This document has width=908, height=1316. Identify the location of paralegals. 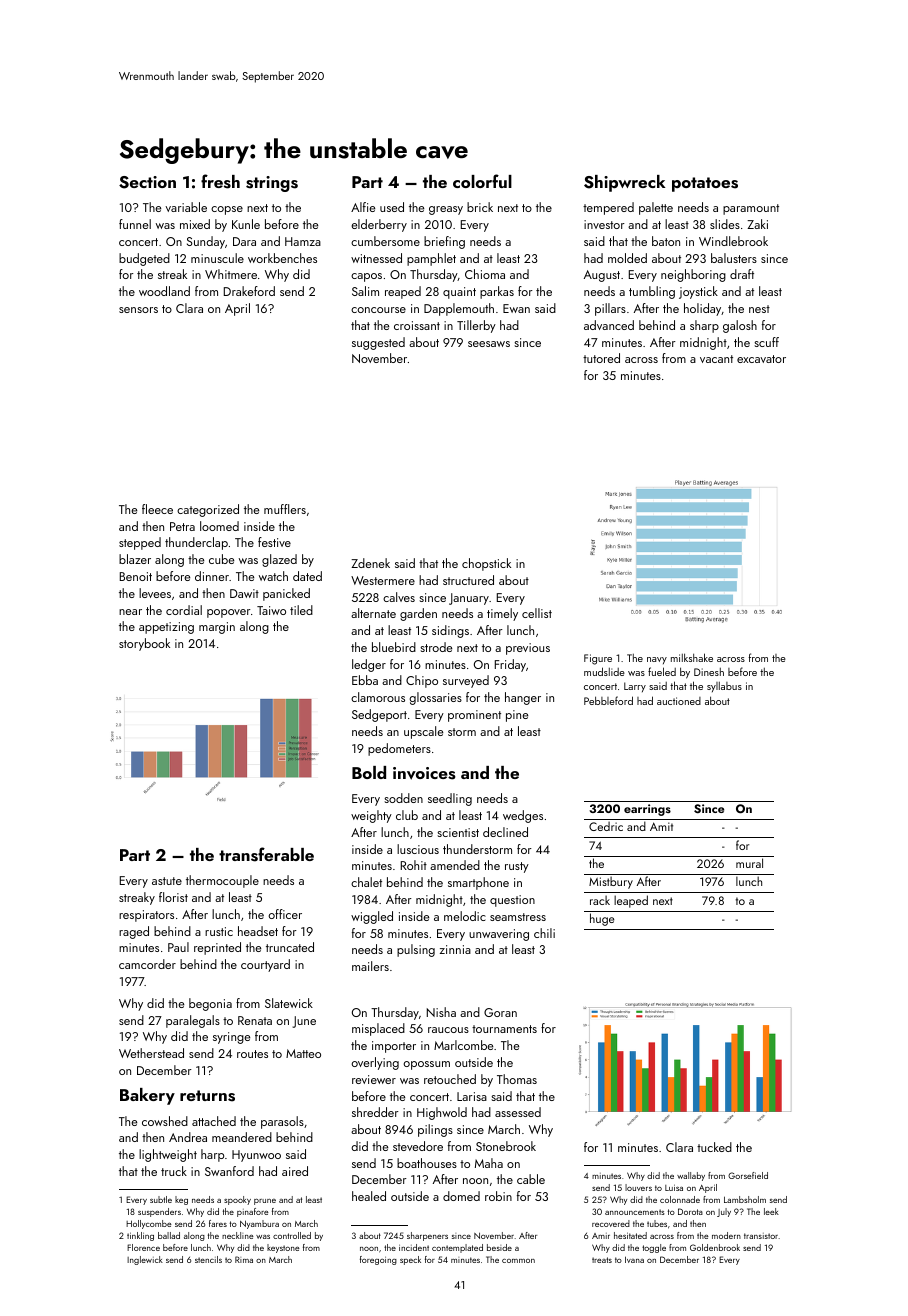
(193, 1021).
